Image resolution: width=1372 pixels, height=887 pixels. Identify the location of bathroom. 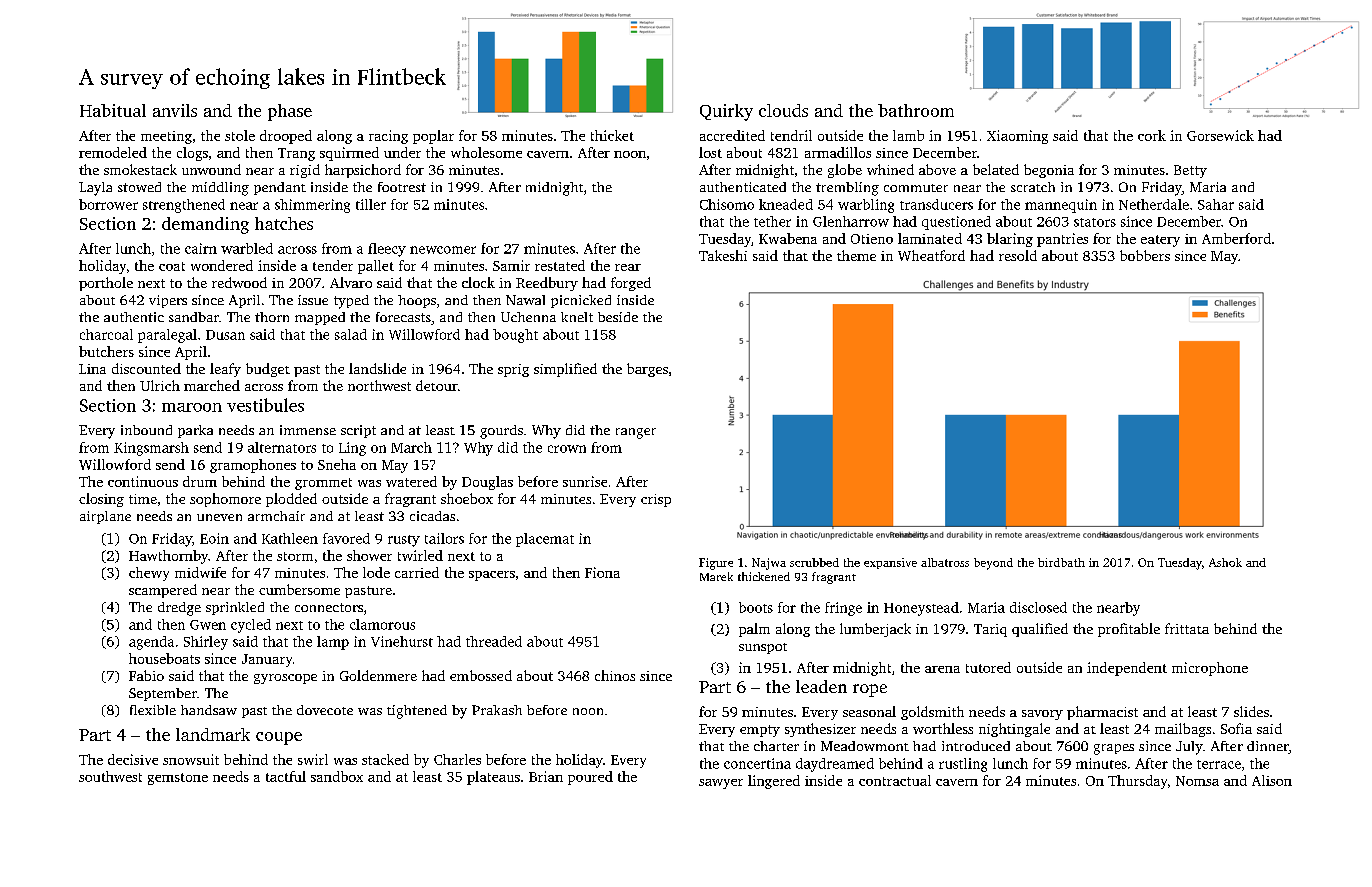
(916, 110).
